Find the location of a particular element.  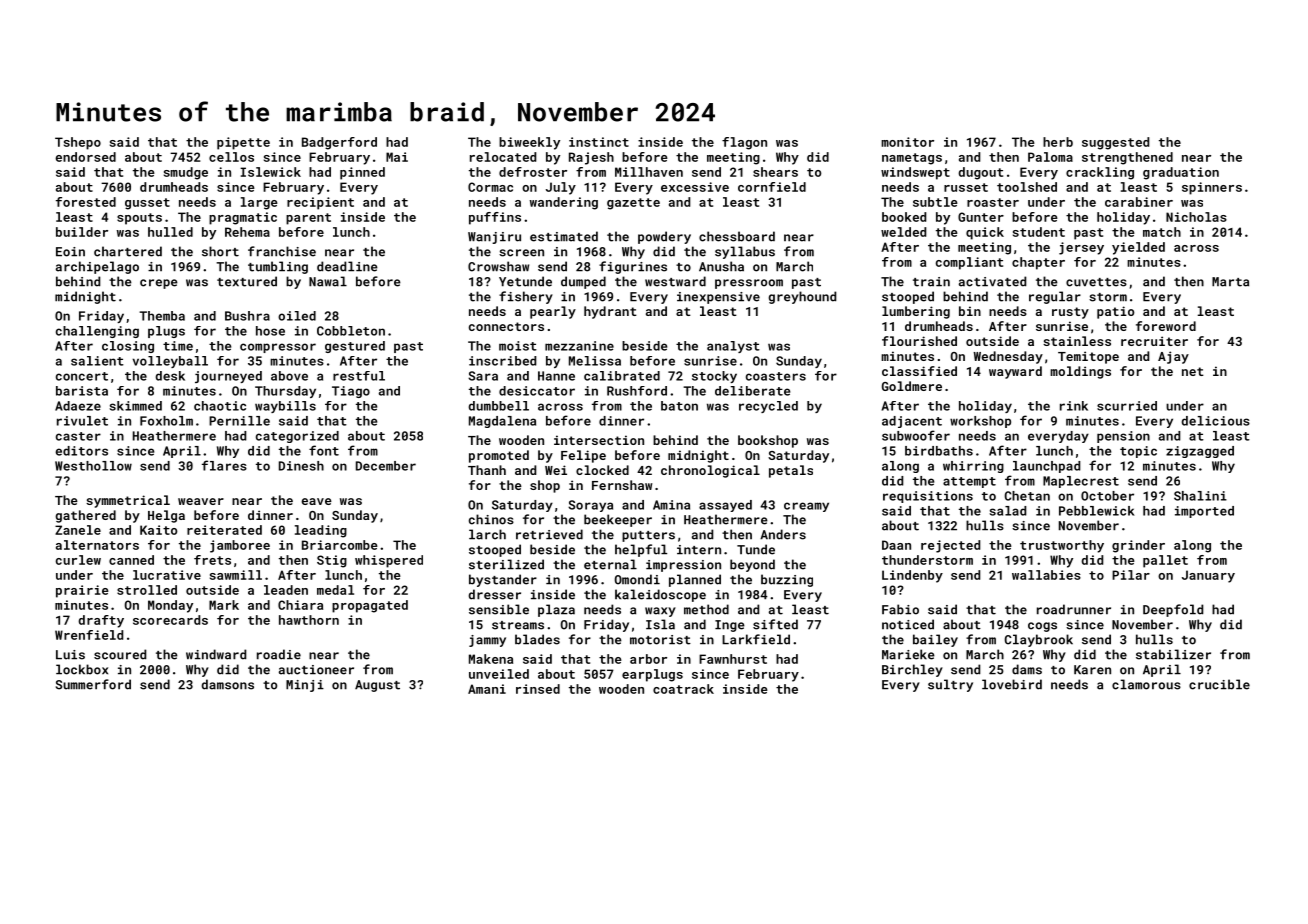

Ajay is located at coordinates (1173, 357).
